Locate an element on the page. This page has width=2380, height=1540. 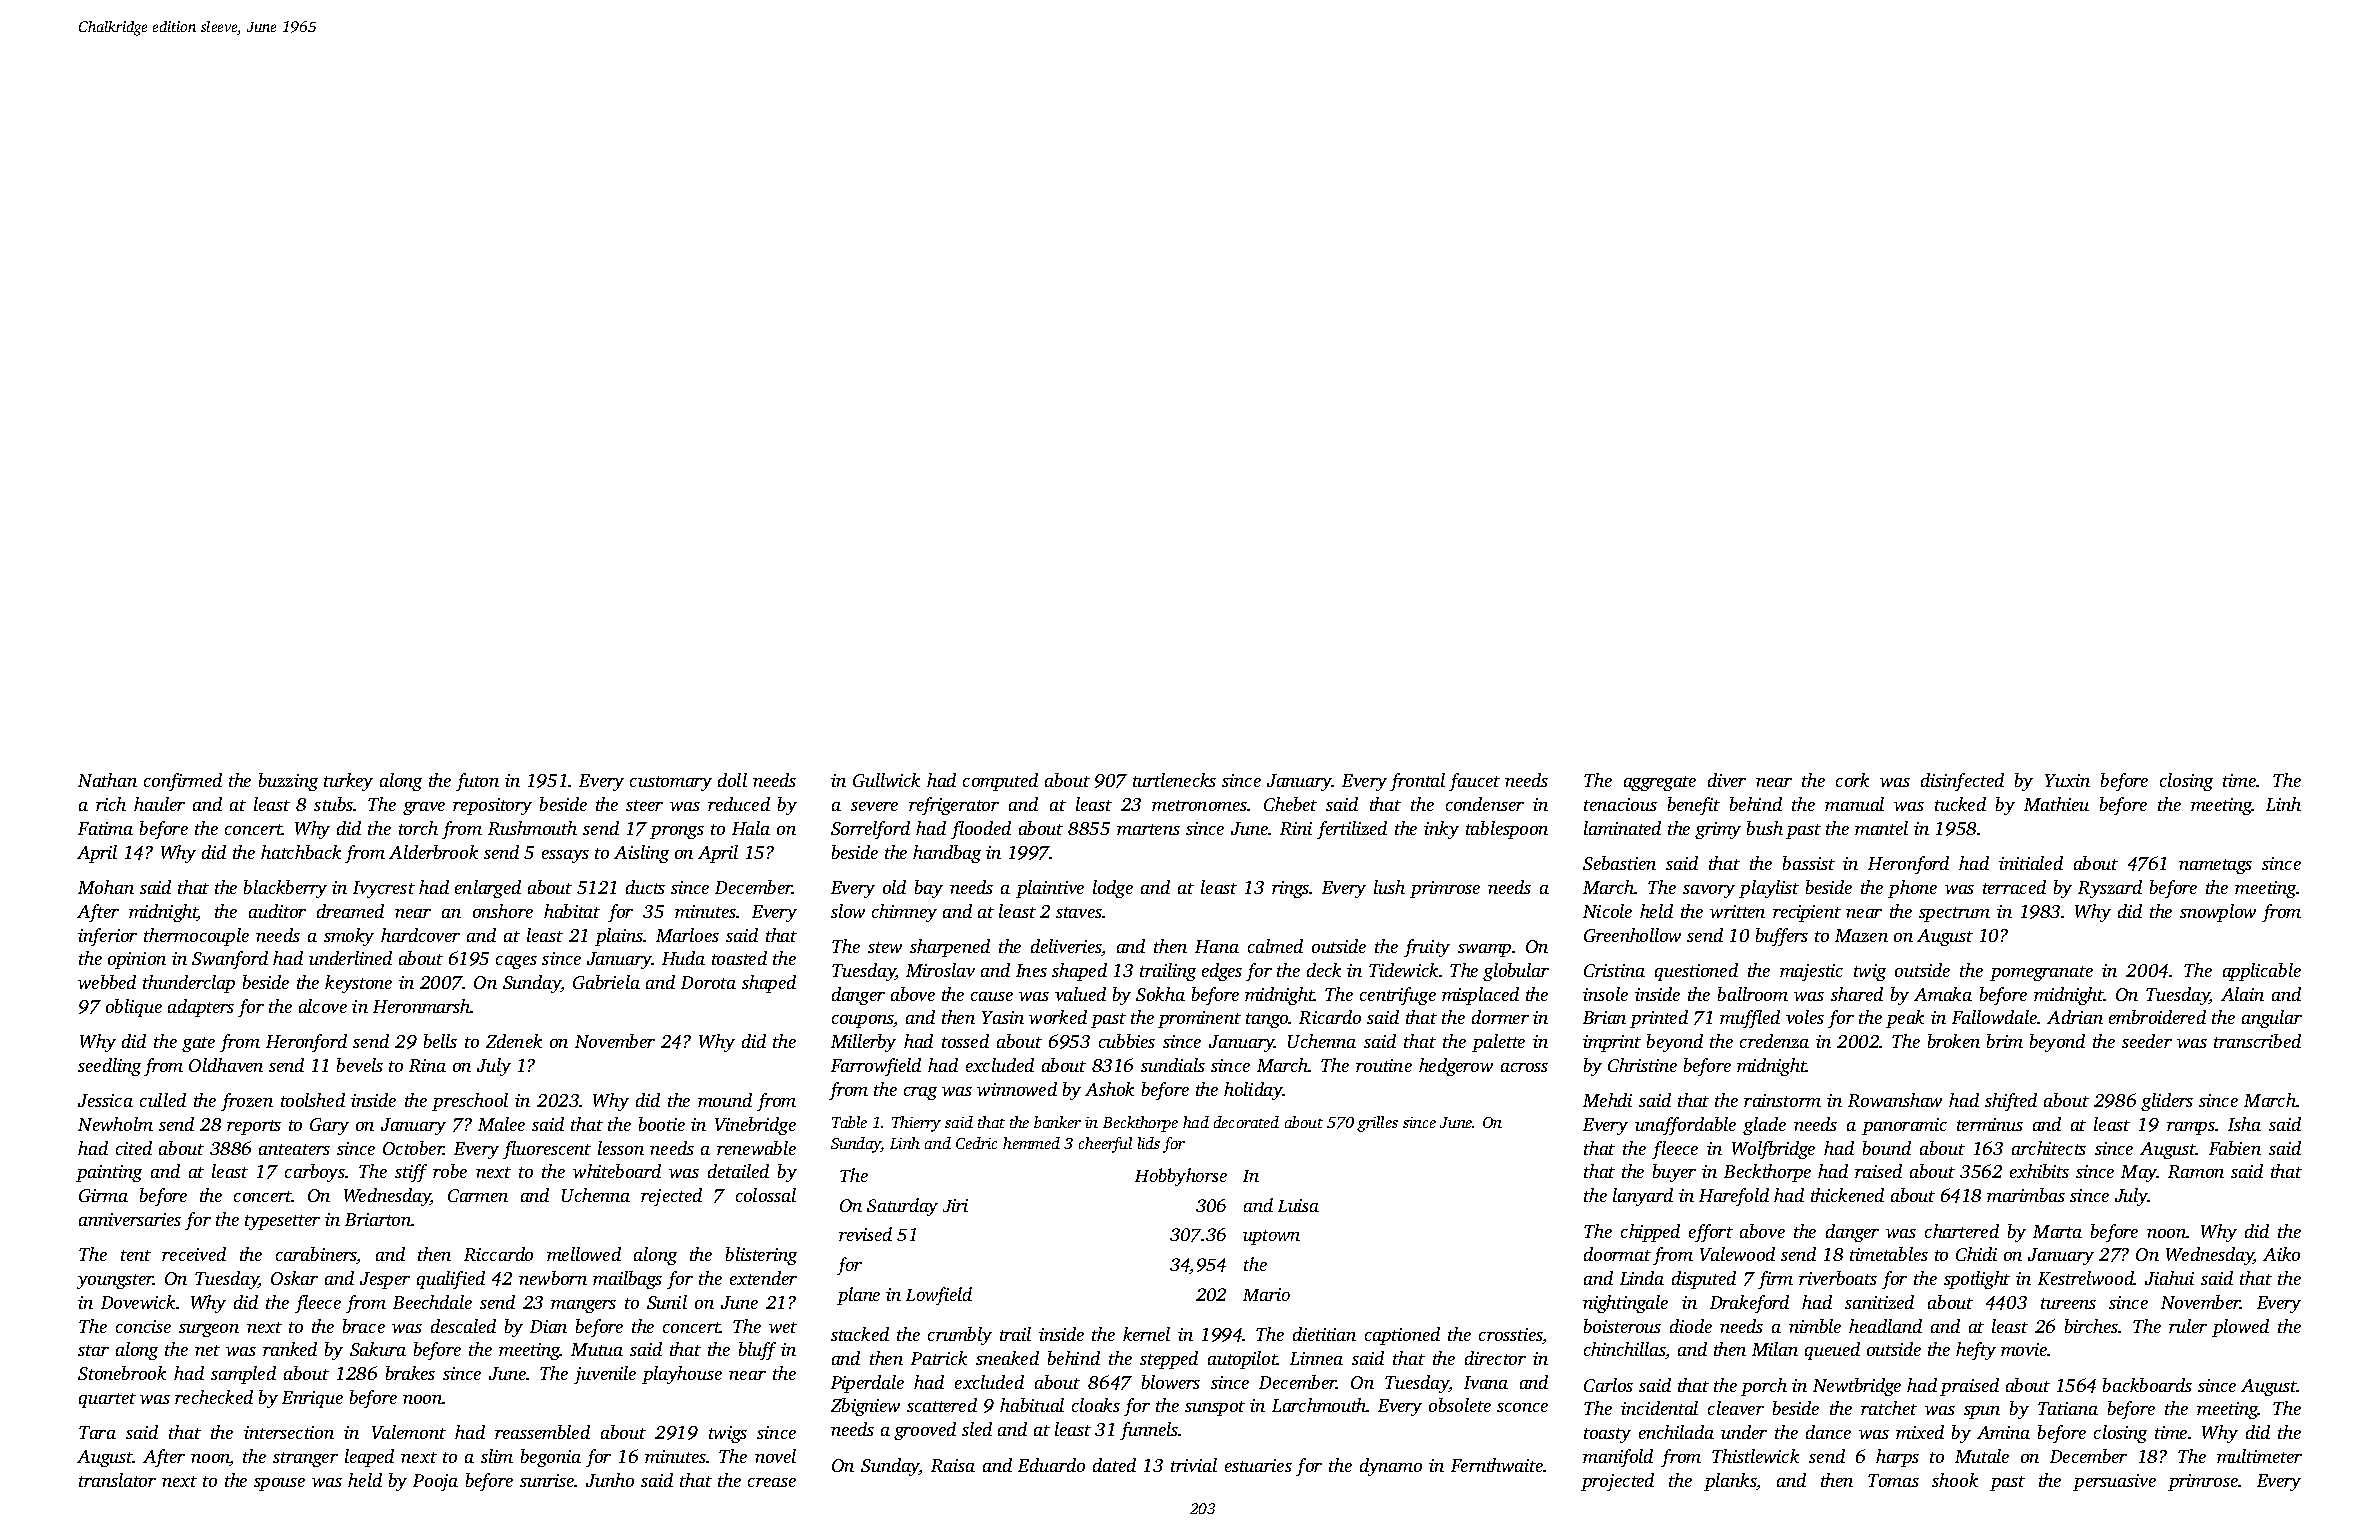
Jiri is located at coordinates (955, 1205).
